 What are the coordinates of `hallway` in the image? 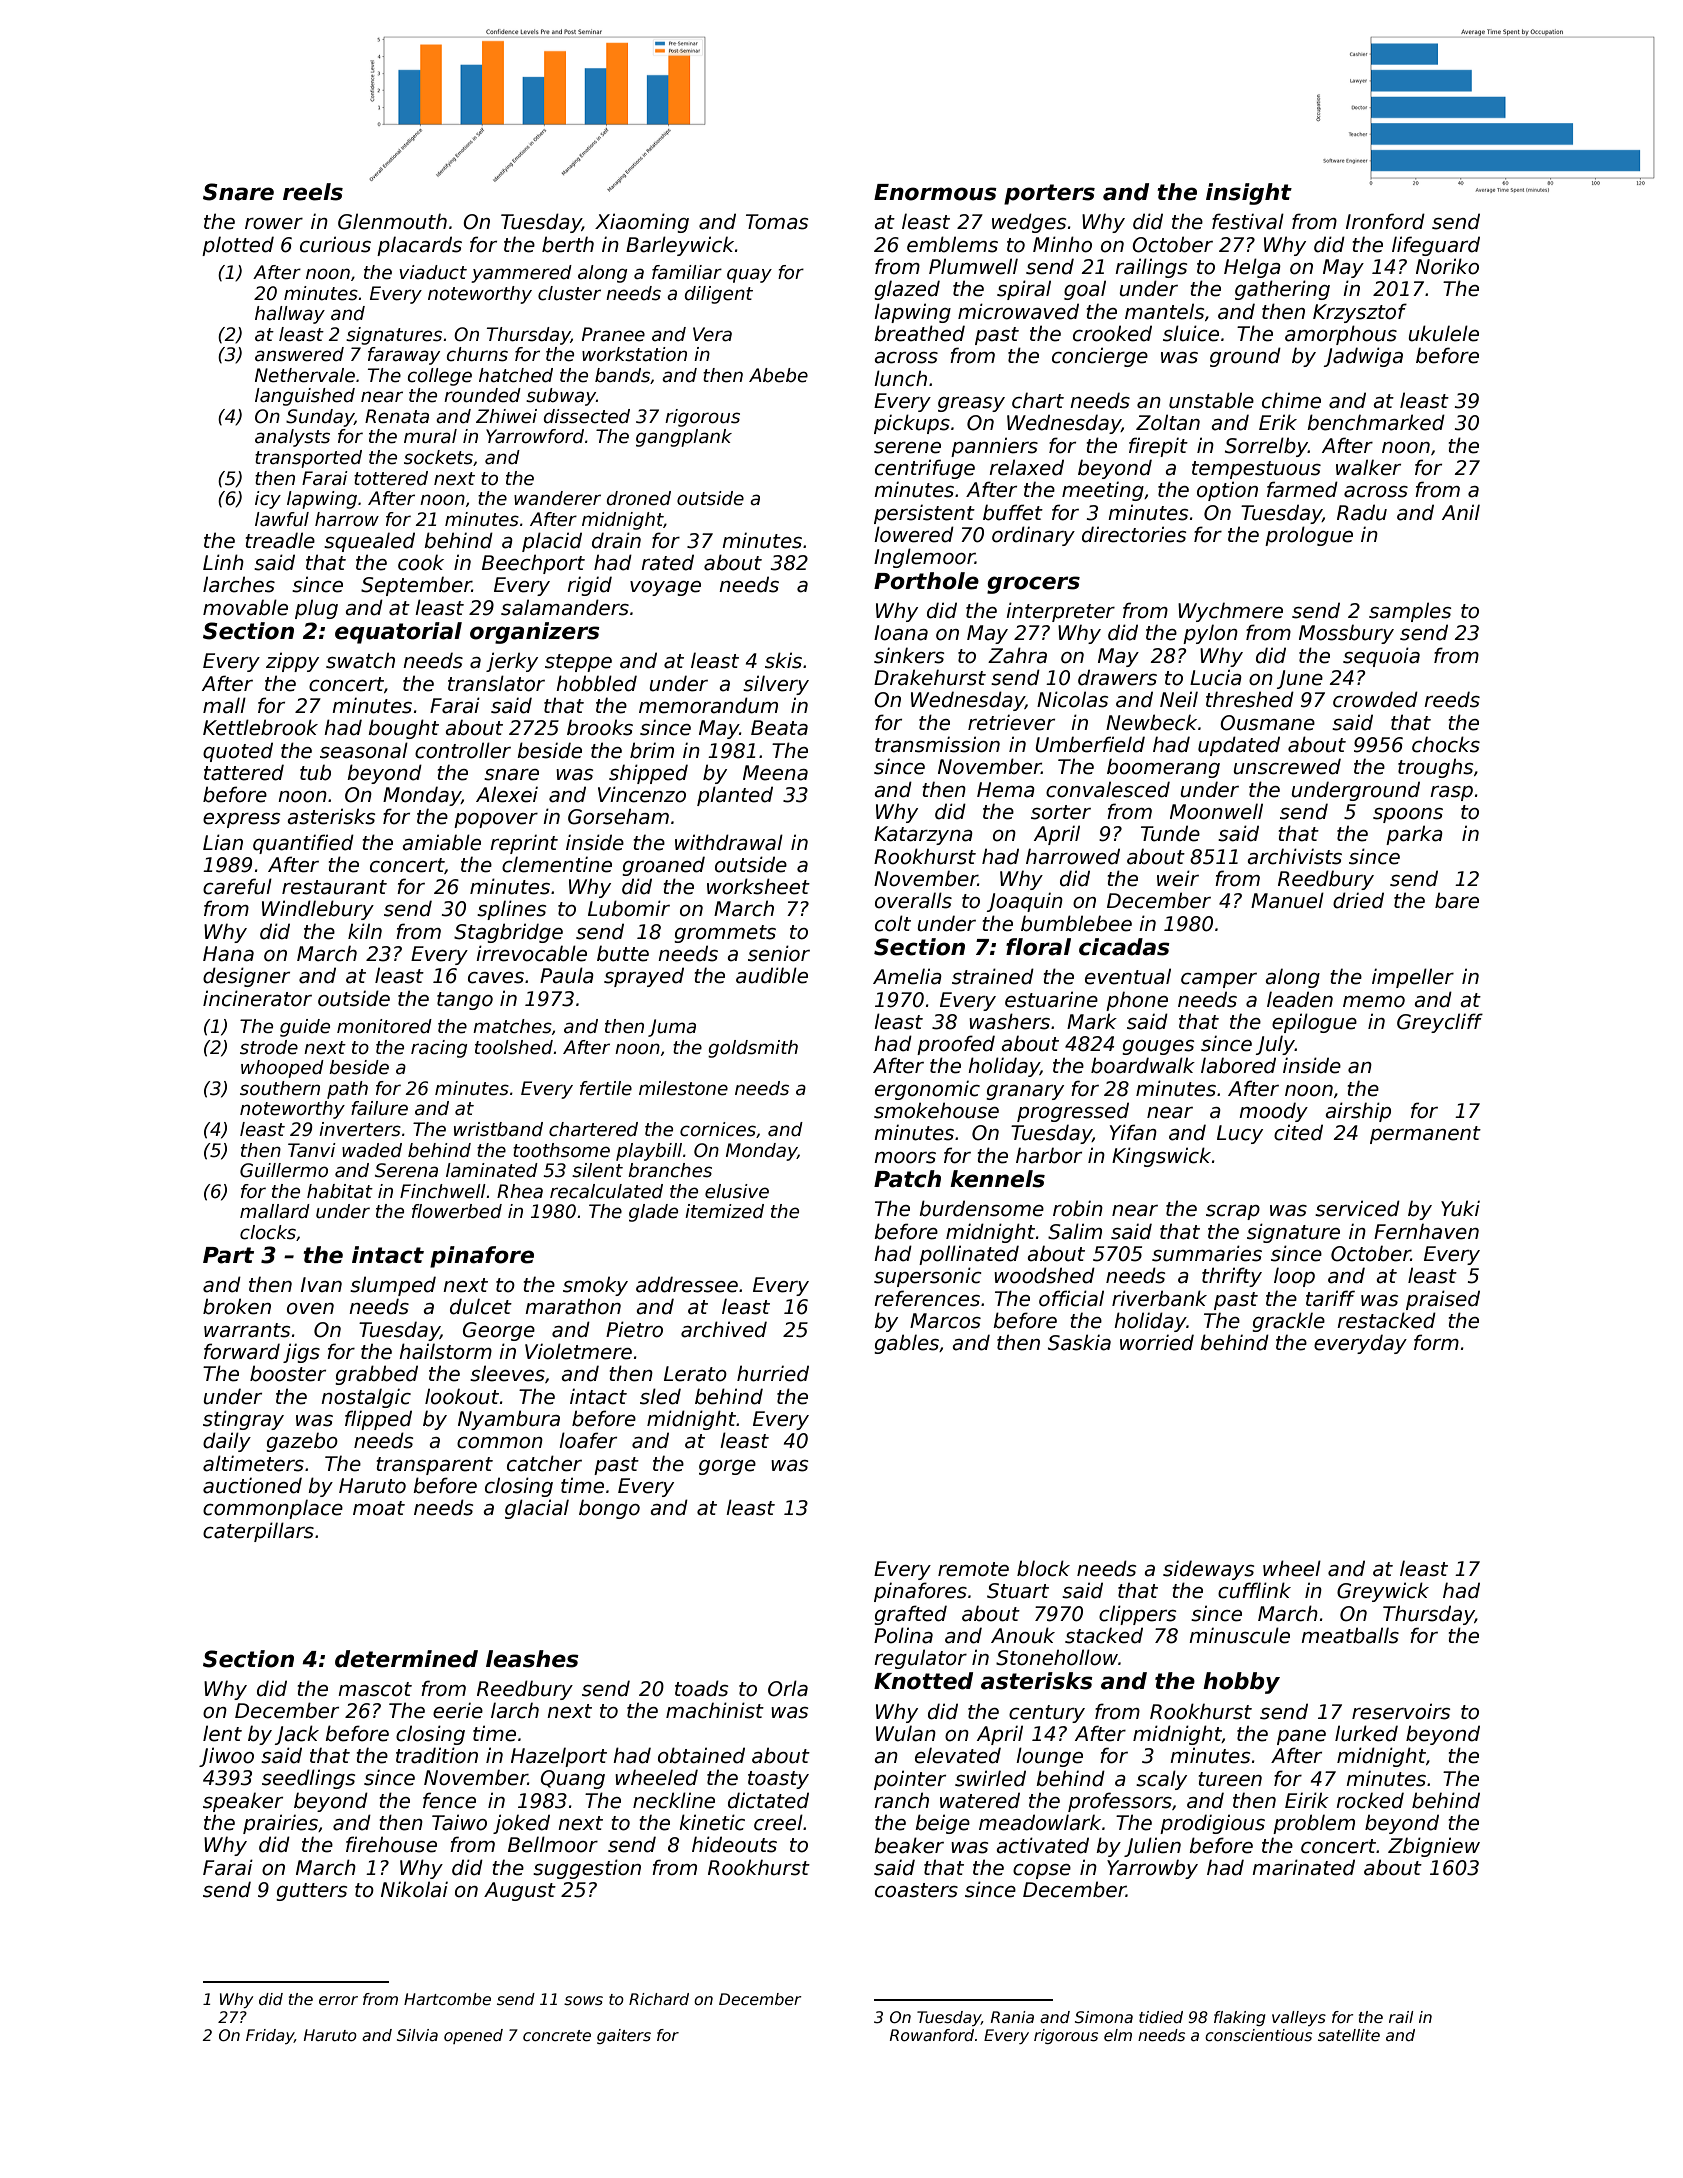 It's located at (290, 315).
